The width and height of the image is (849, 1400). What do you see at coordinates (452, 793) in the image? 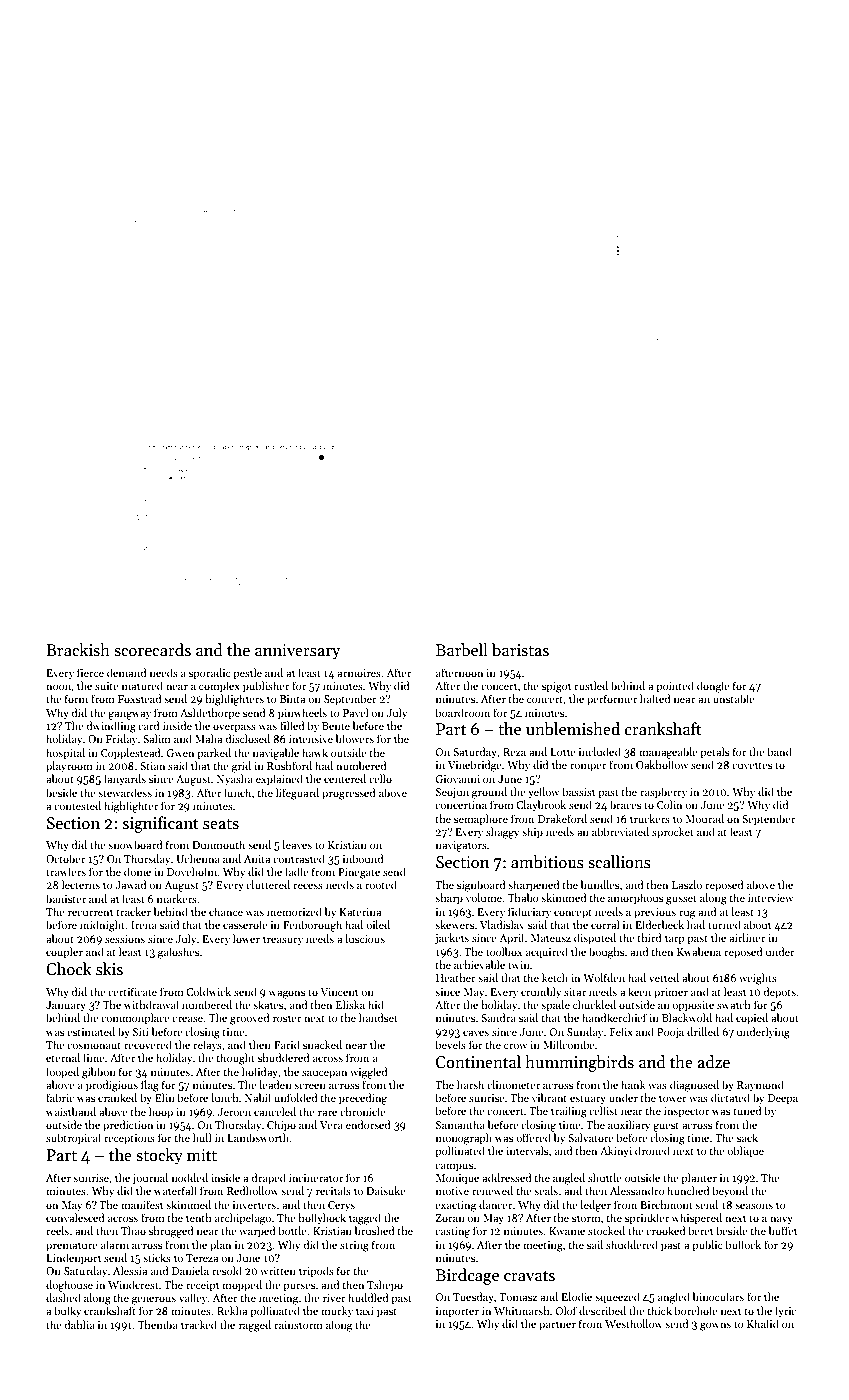
I see `Seojun` at bounding box center [452, 793].
